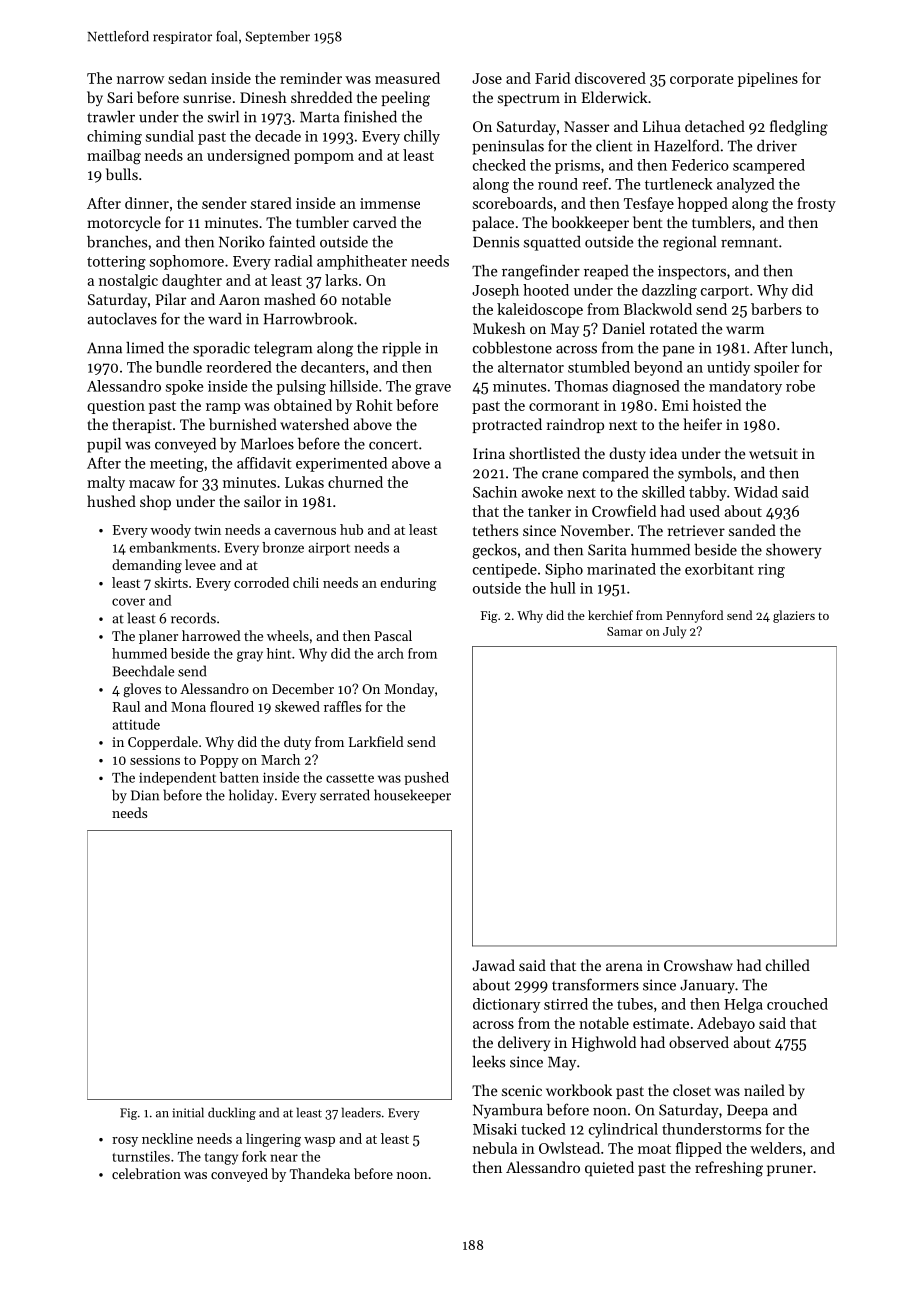  What do you see at coordinates (207, 530) in the document?
I see `twin` at bounding box center [207, 530].
